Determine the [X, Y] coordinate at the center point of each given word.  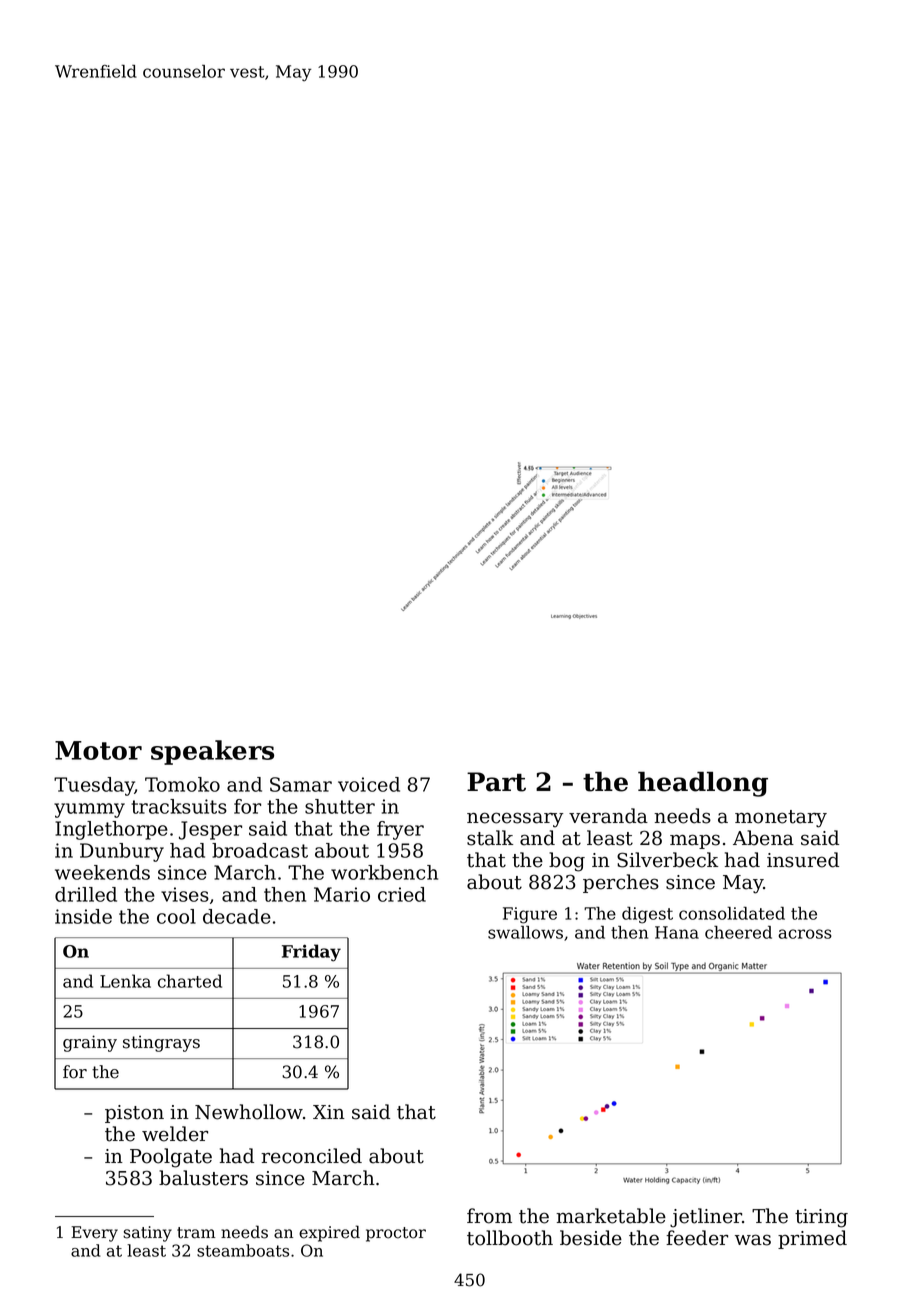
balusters [203, 1178]
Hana [677, 932]
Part [496, 782]
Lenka [125, 981]
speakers [212, 752]
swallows [525, 932]
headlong [703, 784]
